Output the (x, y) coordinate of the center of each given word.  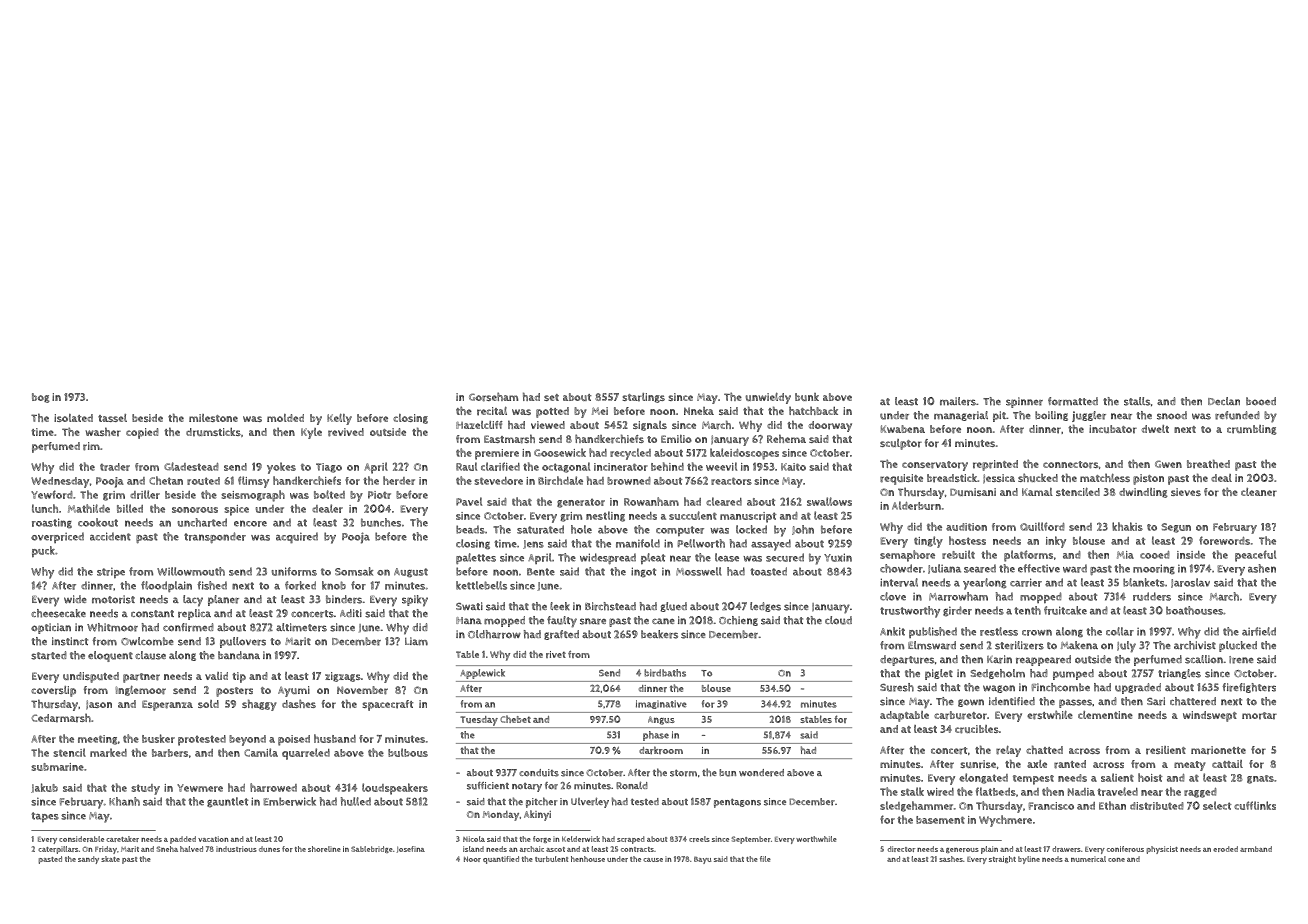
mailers (958, 401)
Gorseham (493, 397)
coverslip (53, 691)
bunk (807, 397)
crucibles (977, 729)
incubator (1113, 429)
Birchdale (560, 480)
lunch (45, 508)
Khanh (124, 801)
